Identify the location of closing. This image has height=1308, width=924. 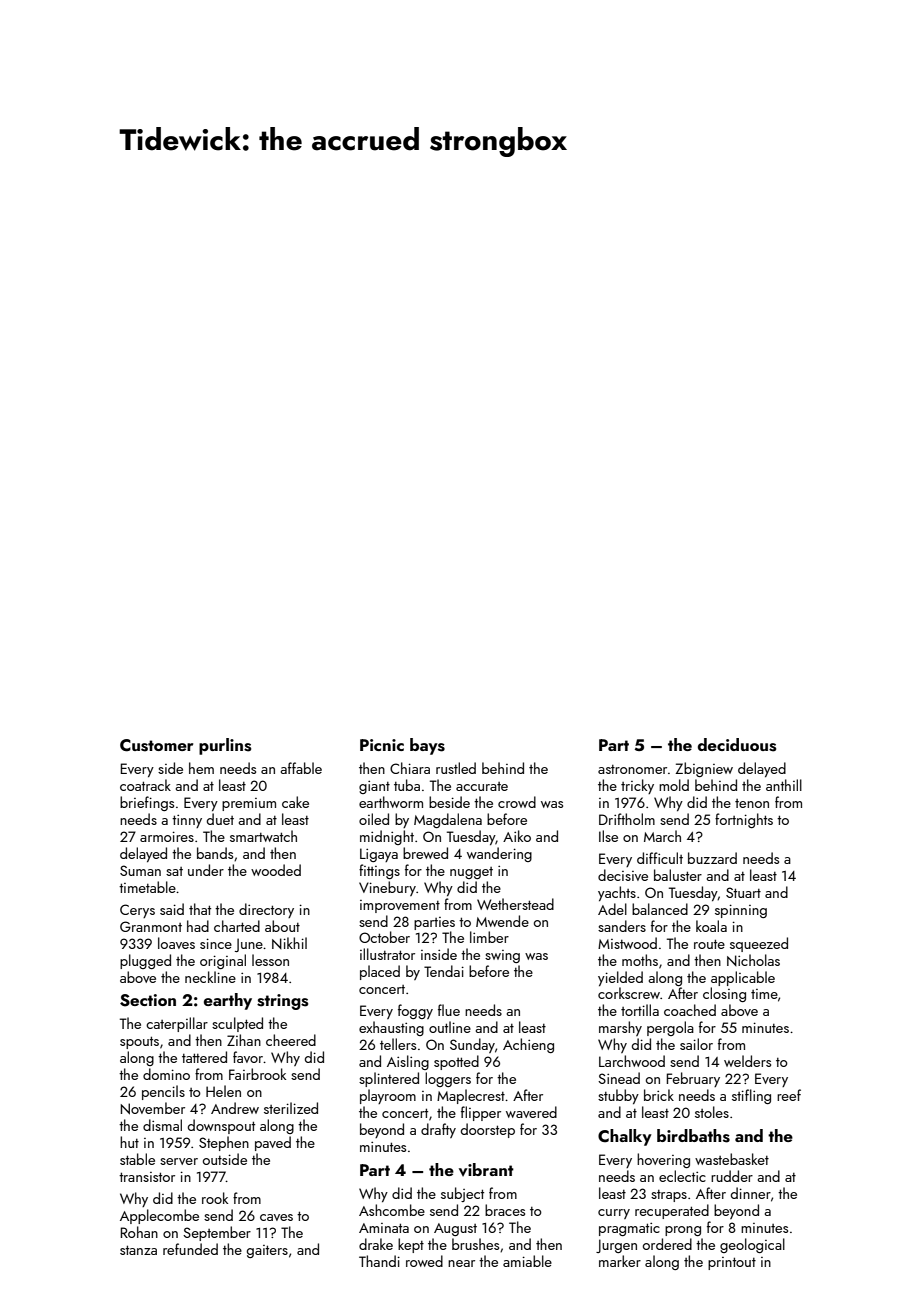
(724, 994).
